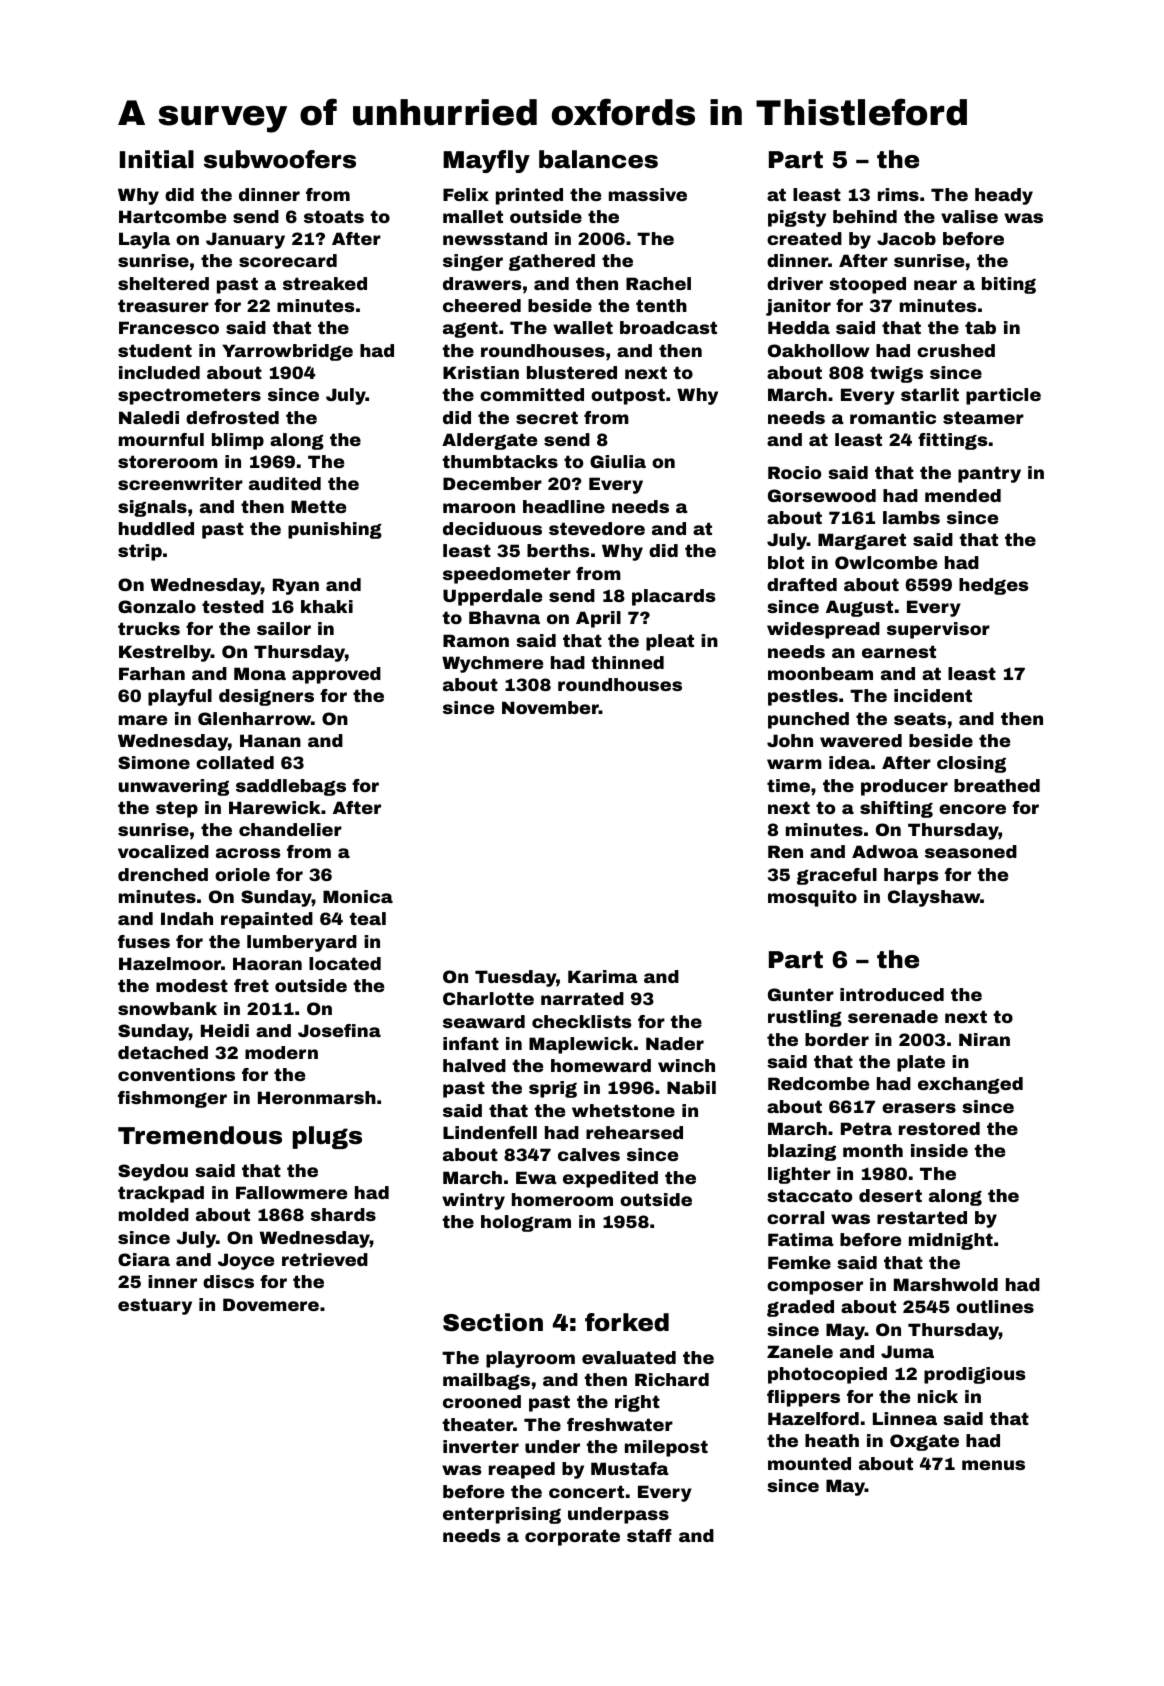  I want to click on snowbank, so click(167, 1008).
